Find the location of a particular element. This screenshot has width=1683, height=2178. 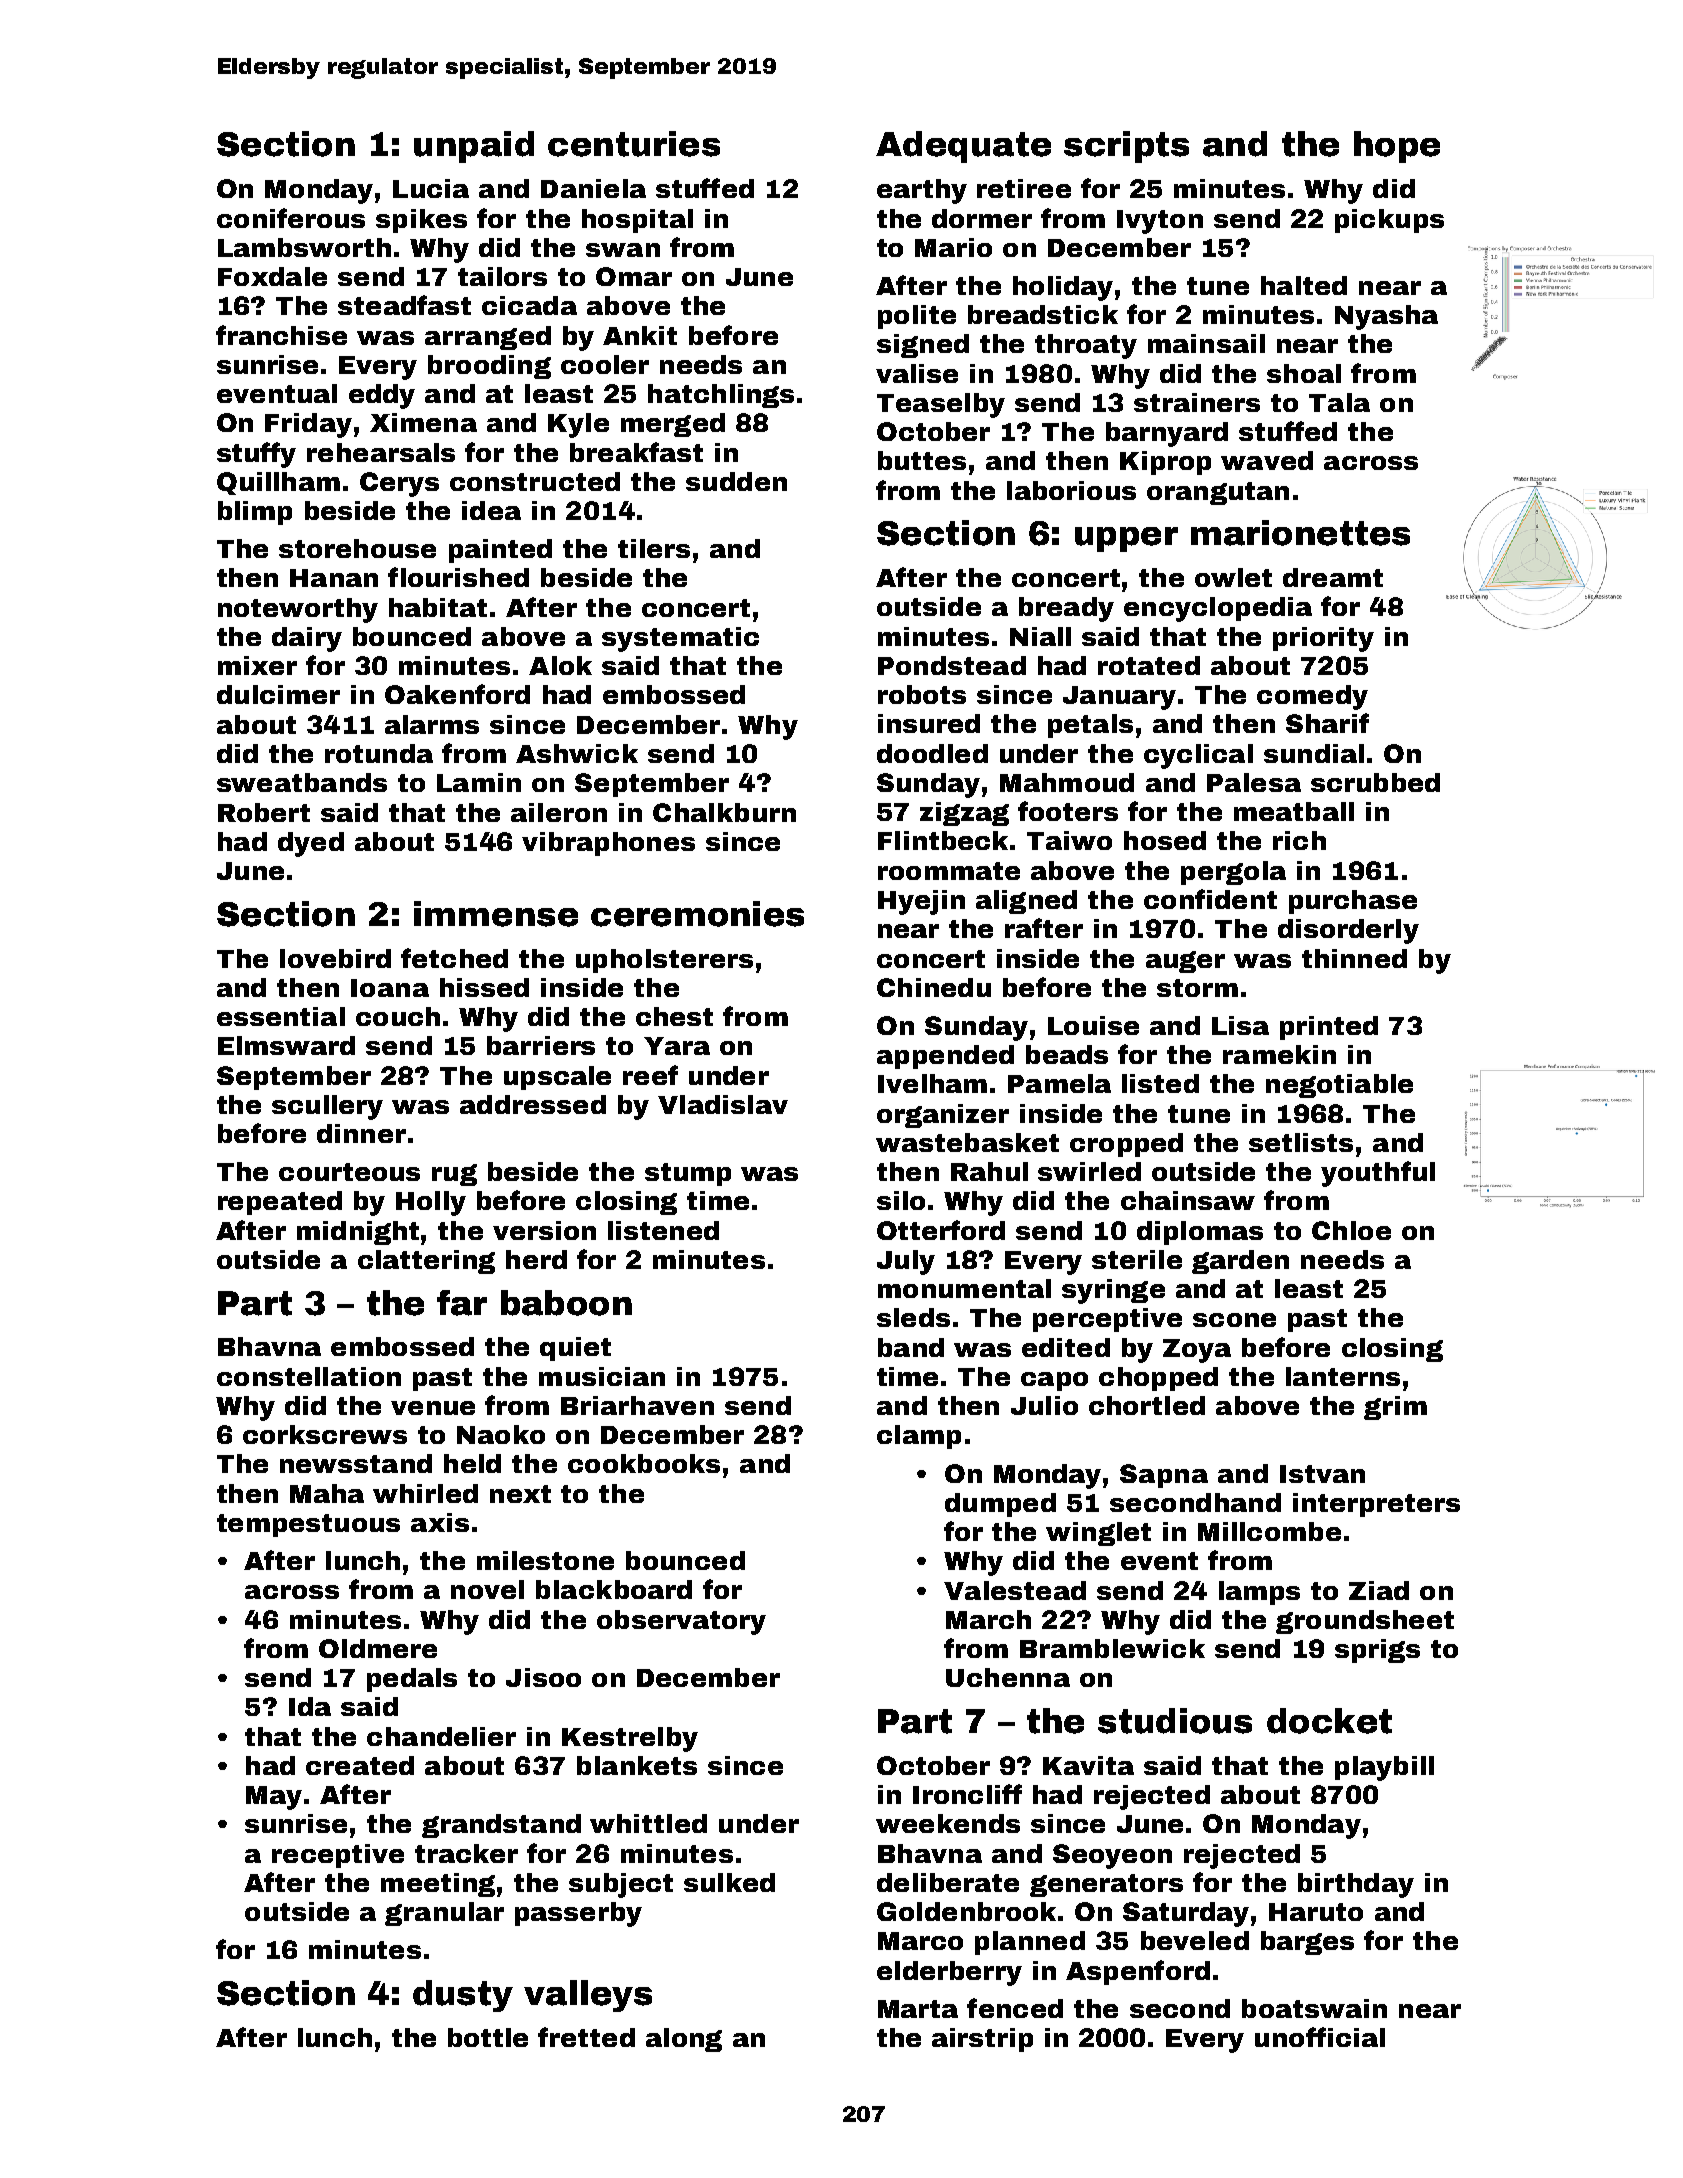

dreamt is located at coordinates (1333, 577).
